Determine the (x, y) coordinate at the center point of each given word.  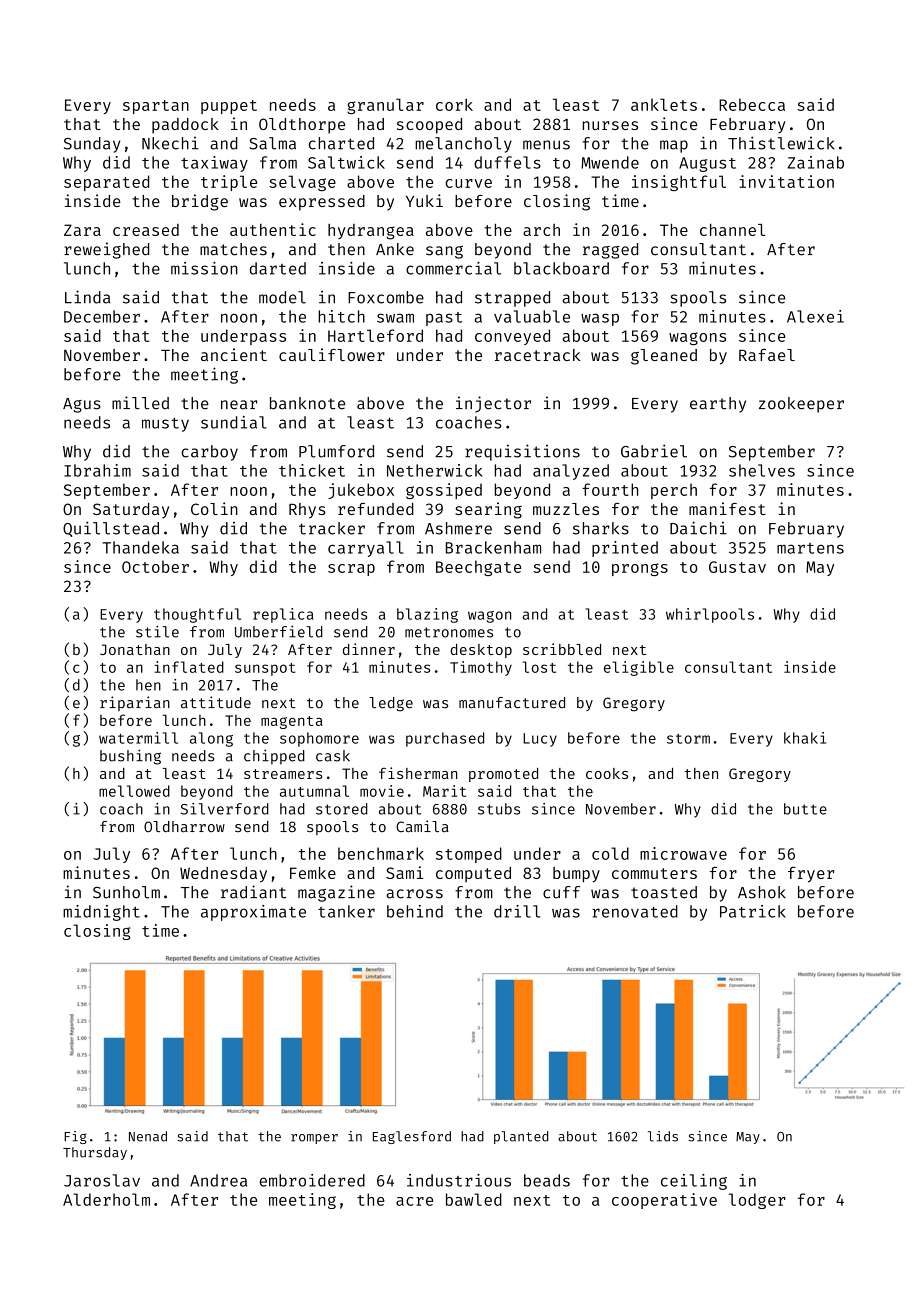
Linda (87, 297)
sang (444, 252)
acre (414, 1201)
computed (473, 874)
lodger (757, 1201)
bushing (130, 757)
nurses (610, 125)
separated (106, 183)
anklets (664, 104)
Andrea (218, 1180)
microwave (683, 853)
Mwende (610, 162)
